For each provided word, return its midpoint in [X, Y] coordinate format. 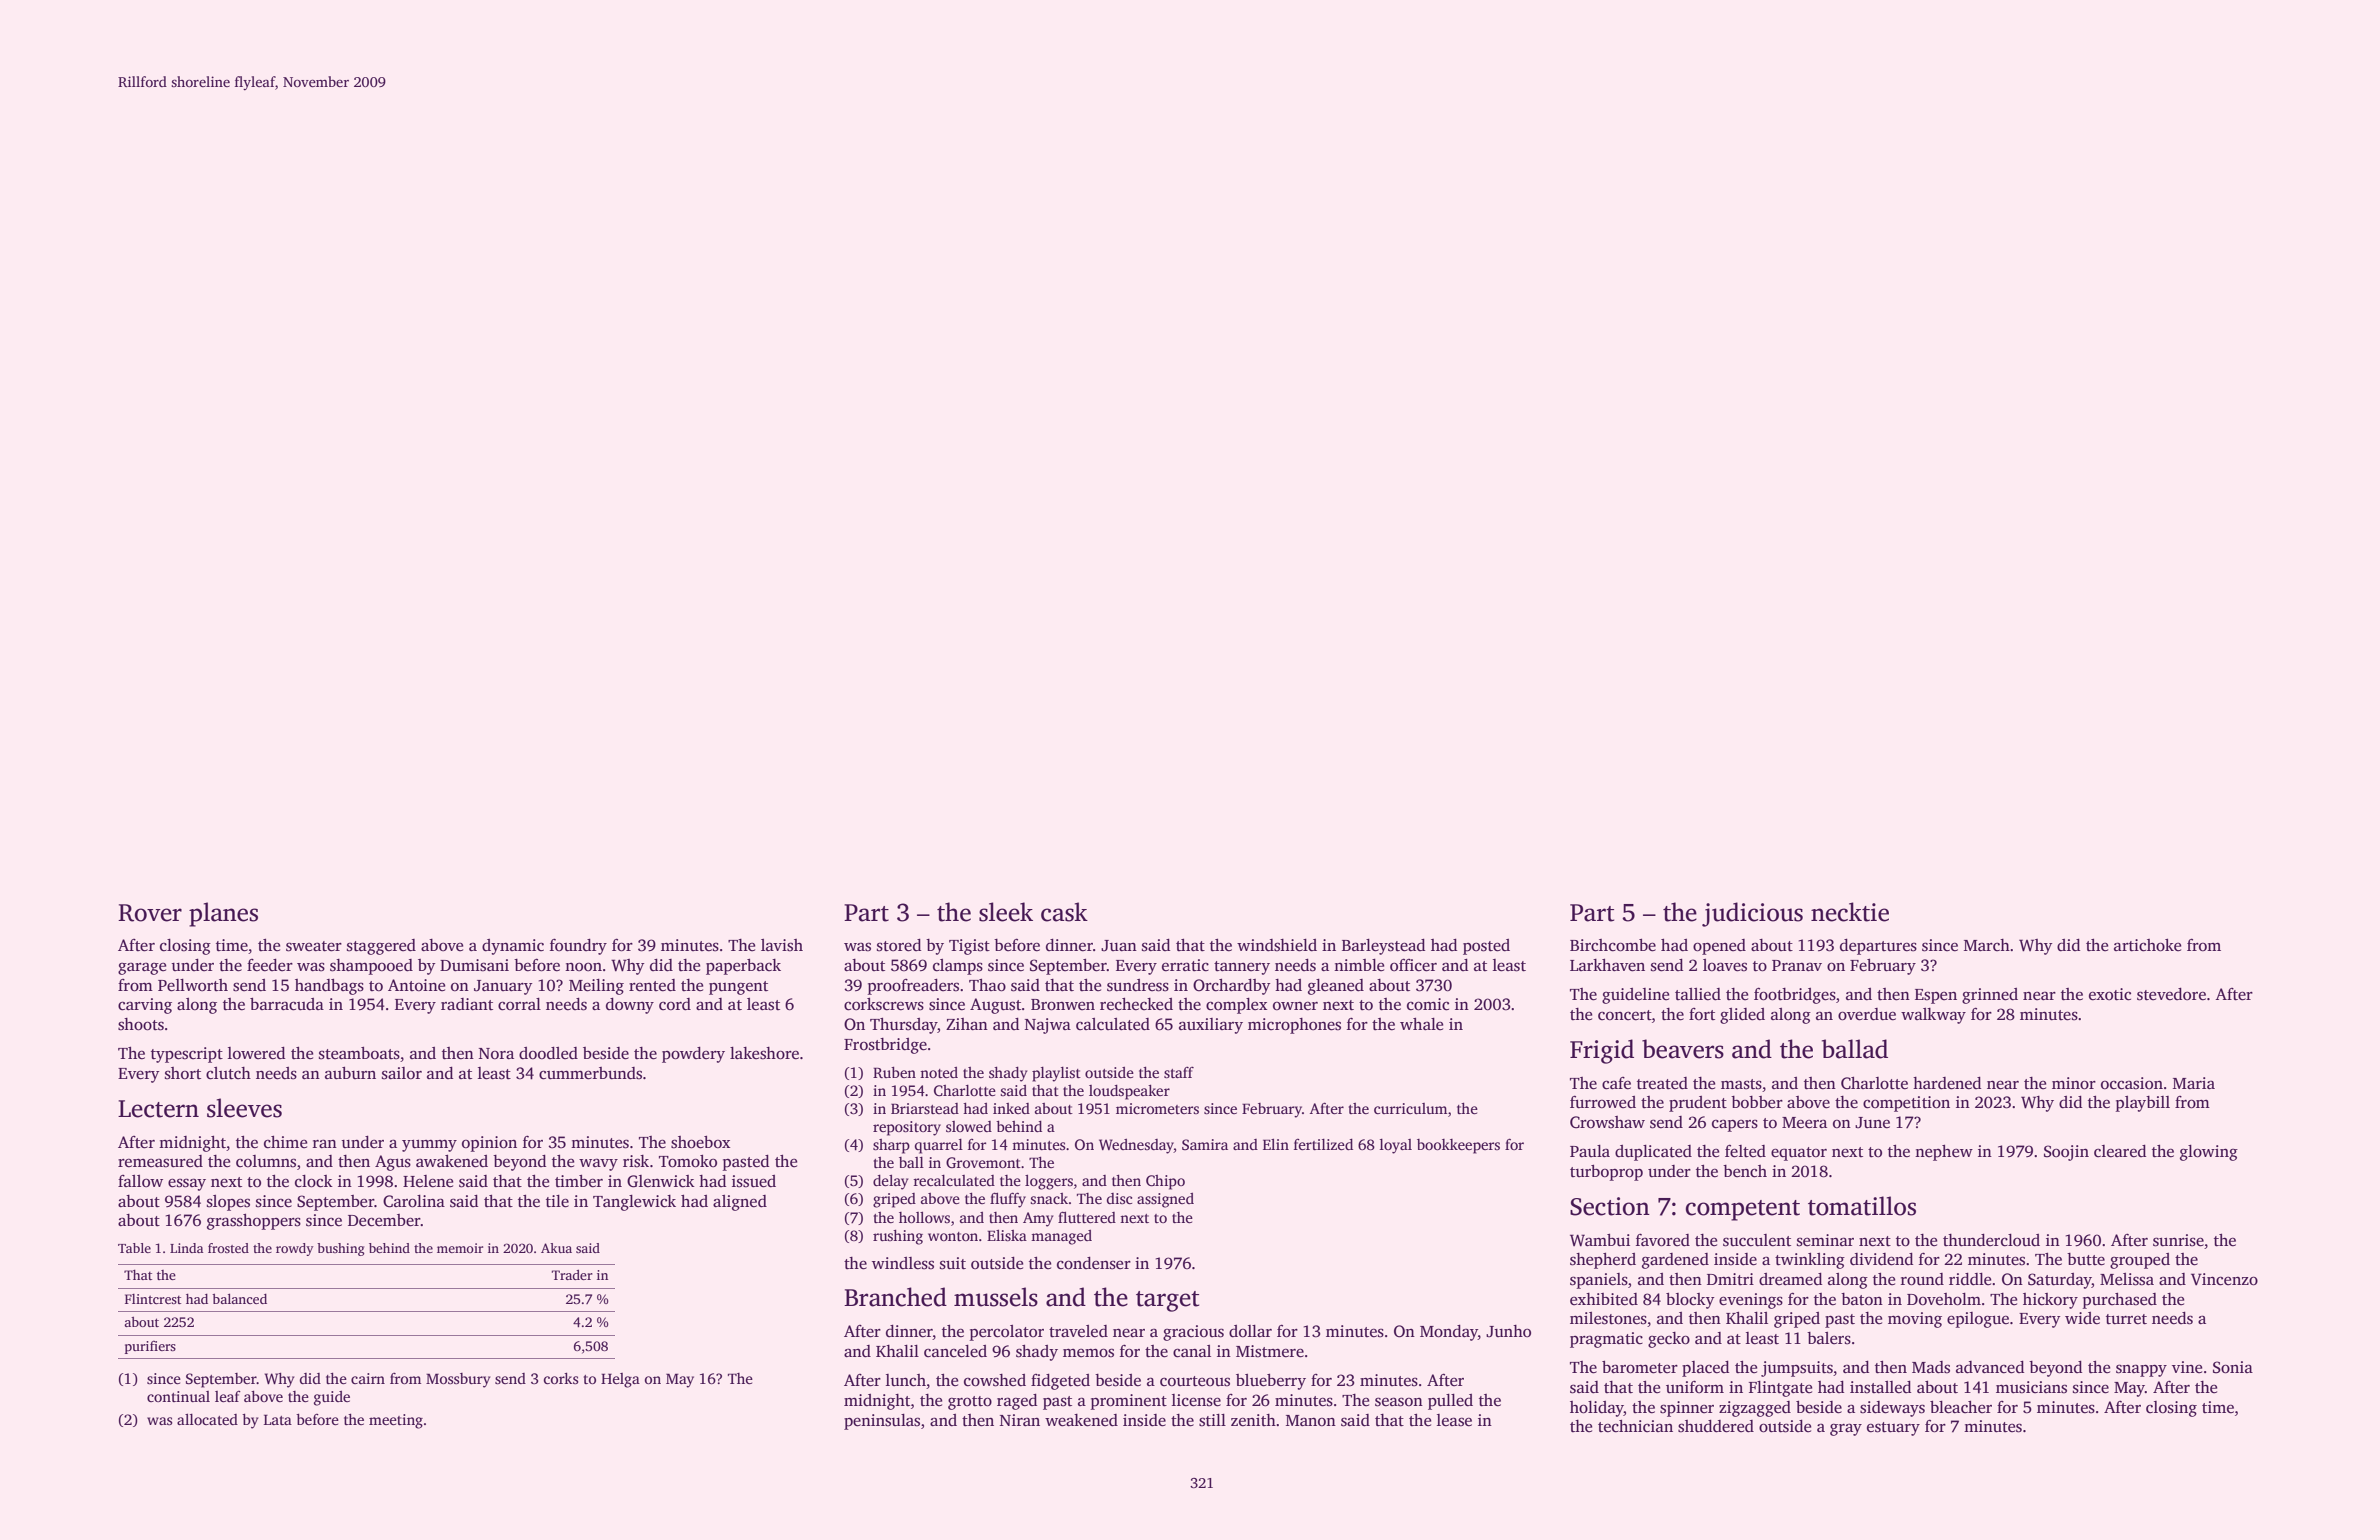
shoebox [700, 1142]
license [1196, 1400]
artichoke [2147, 945]
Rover [150, 913]
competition [1906, 1104]
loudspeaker [1129, 1092]
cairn [368, 1378]
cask [1064, 912]
